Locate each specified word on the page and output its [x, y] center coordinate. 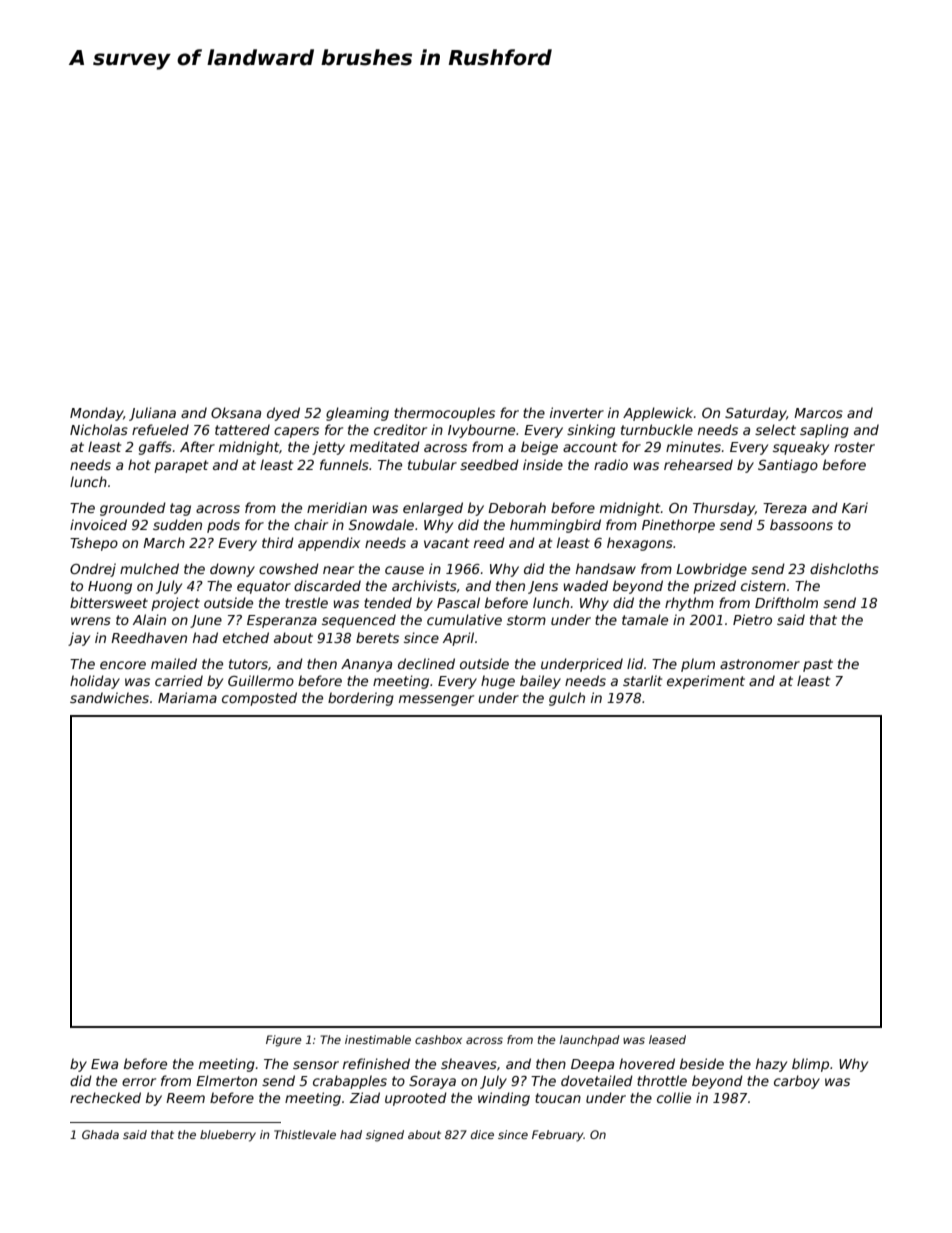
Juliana [152, 414]
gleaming [357, 414]
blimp [810, 1065]
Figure [283, 1041]
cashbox [438, 1039]
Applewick [658, 414]
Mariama [187, 697]
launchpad [589, 1040]
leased [667, 1039]
